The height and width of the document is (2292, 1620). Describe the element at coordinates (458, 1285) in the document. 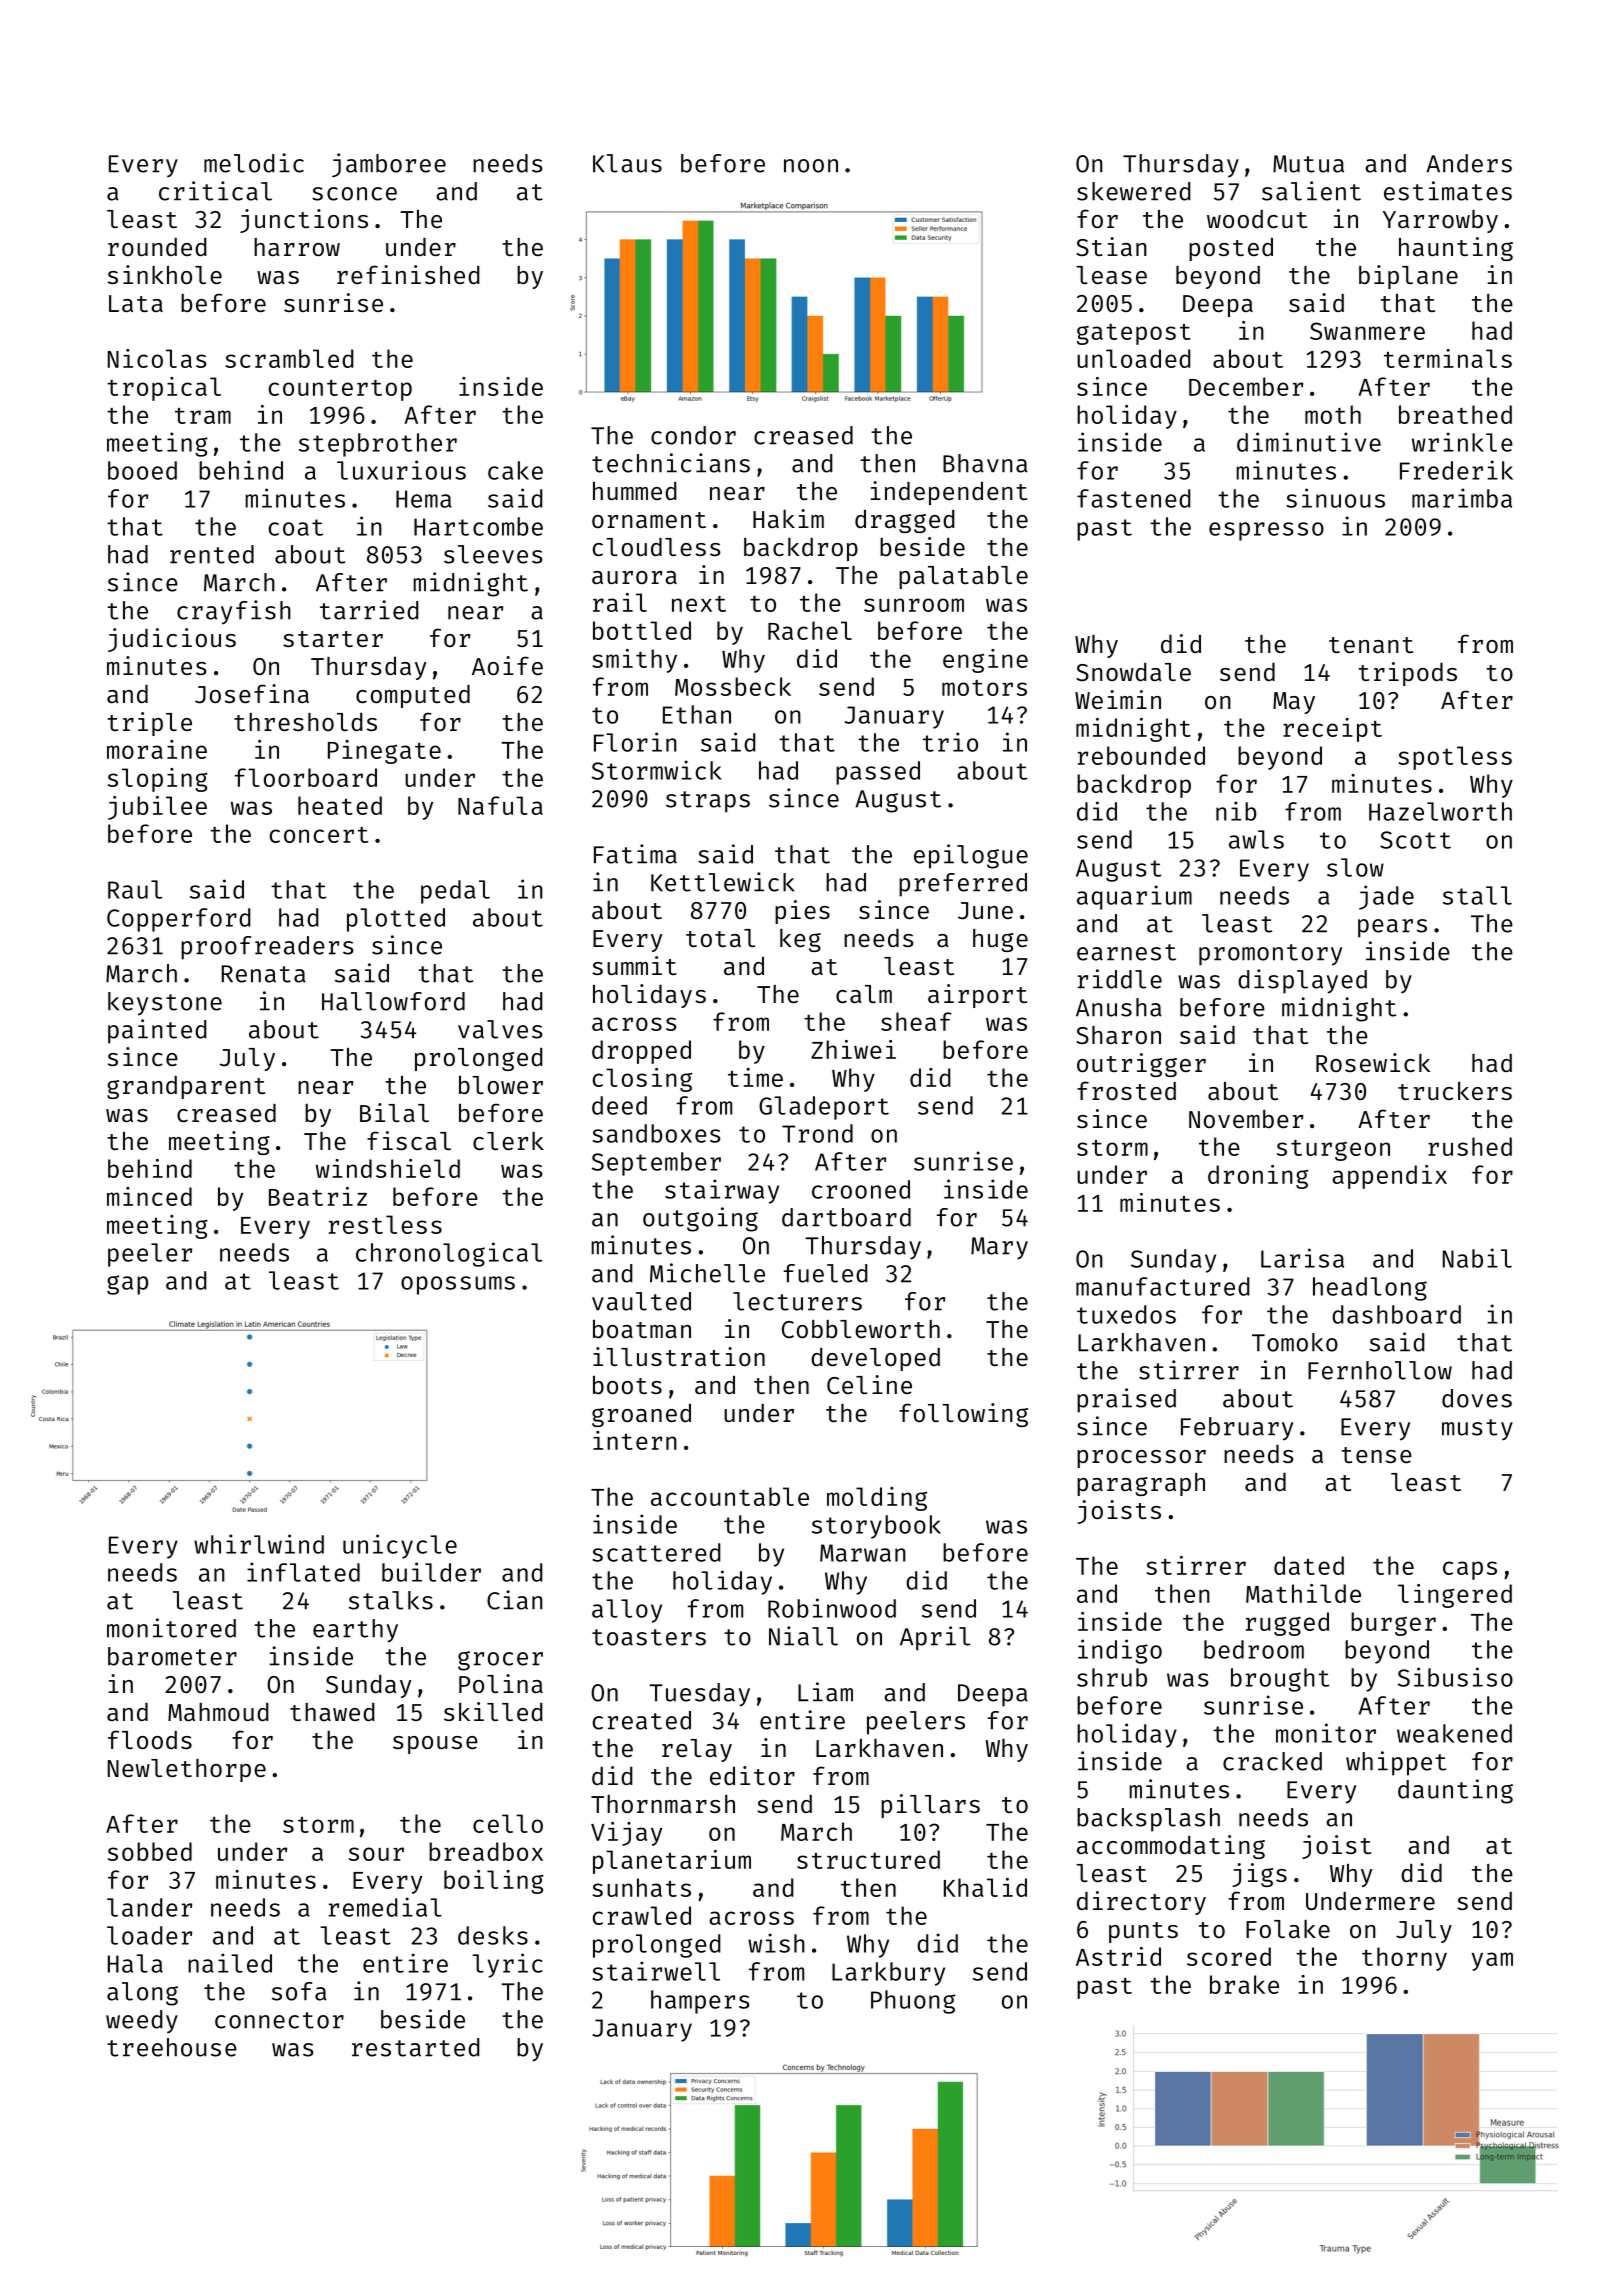

I see `opossums` at that location.
